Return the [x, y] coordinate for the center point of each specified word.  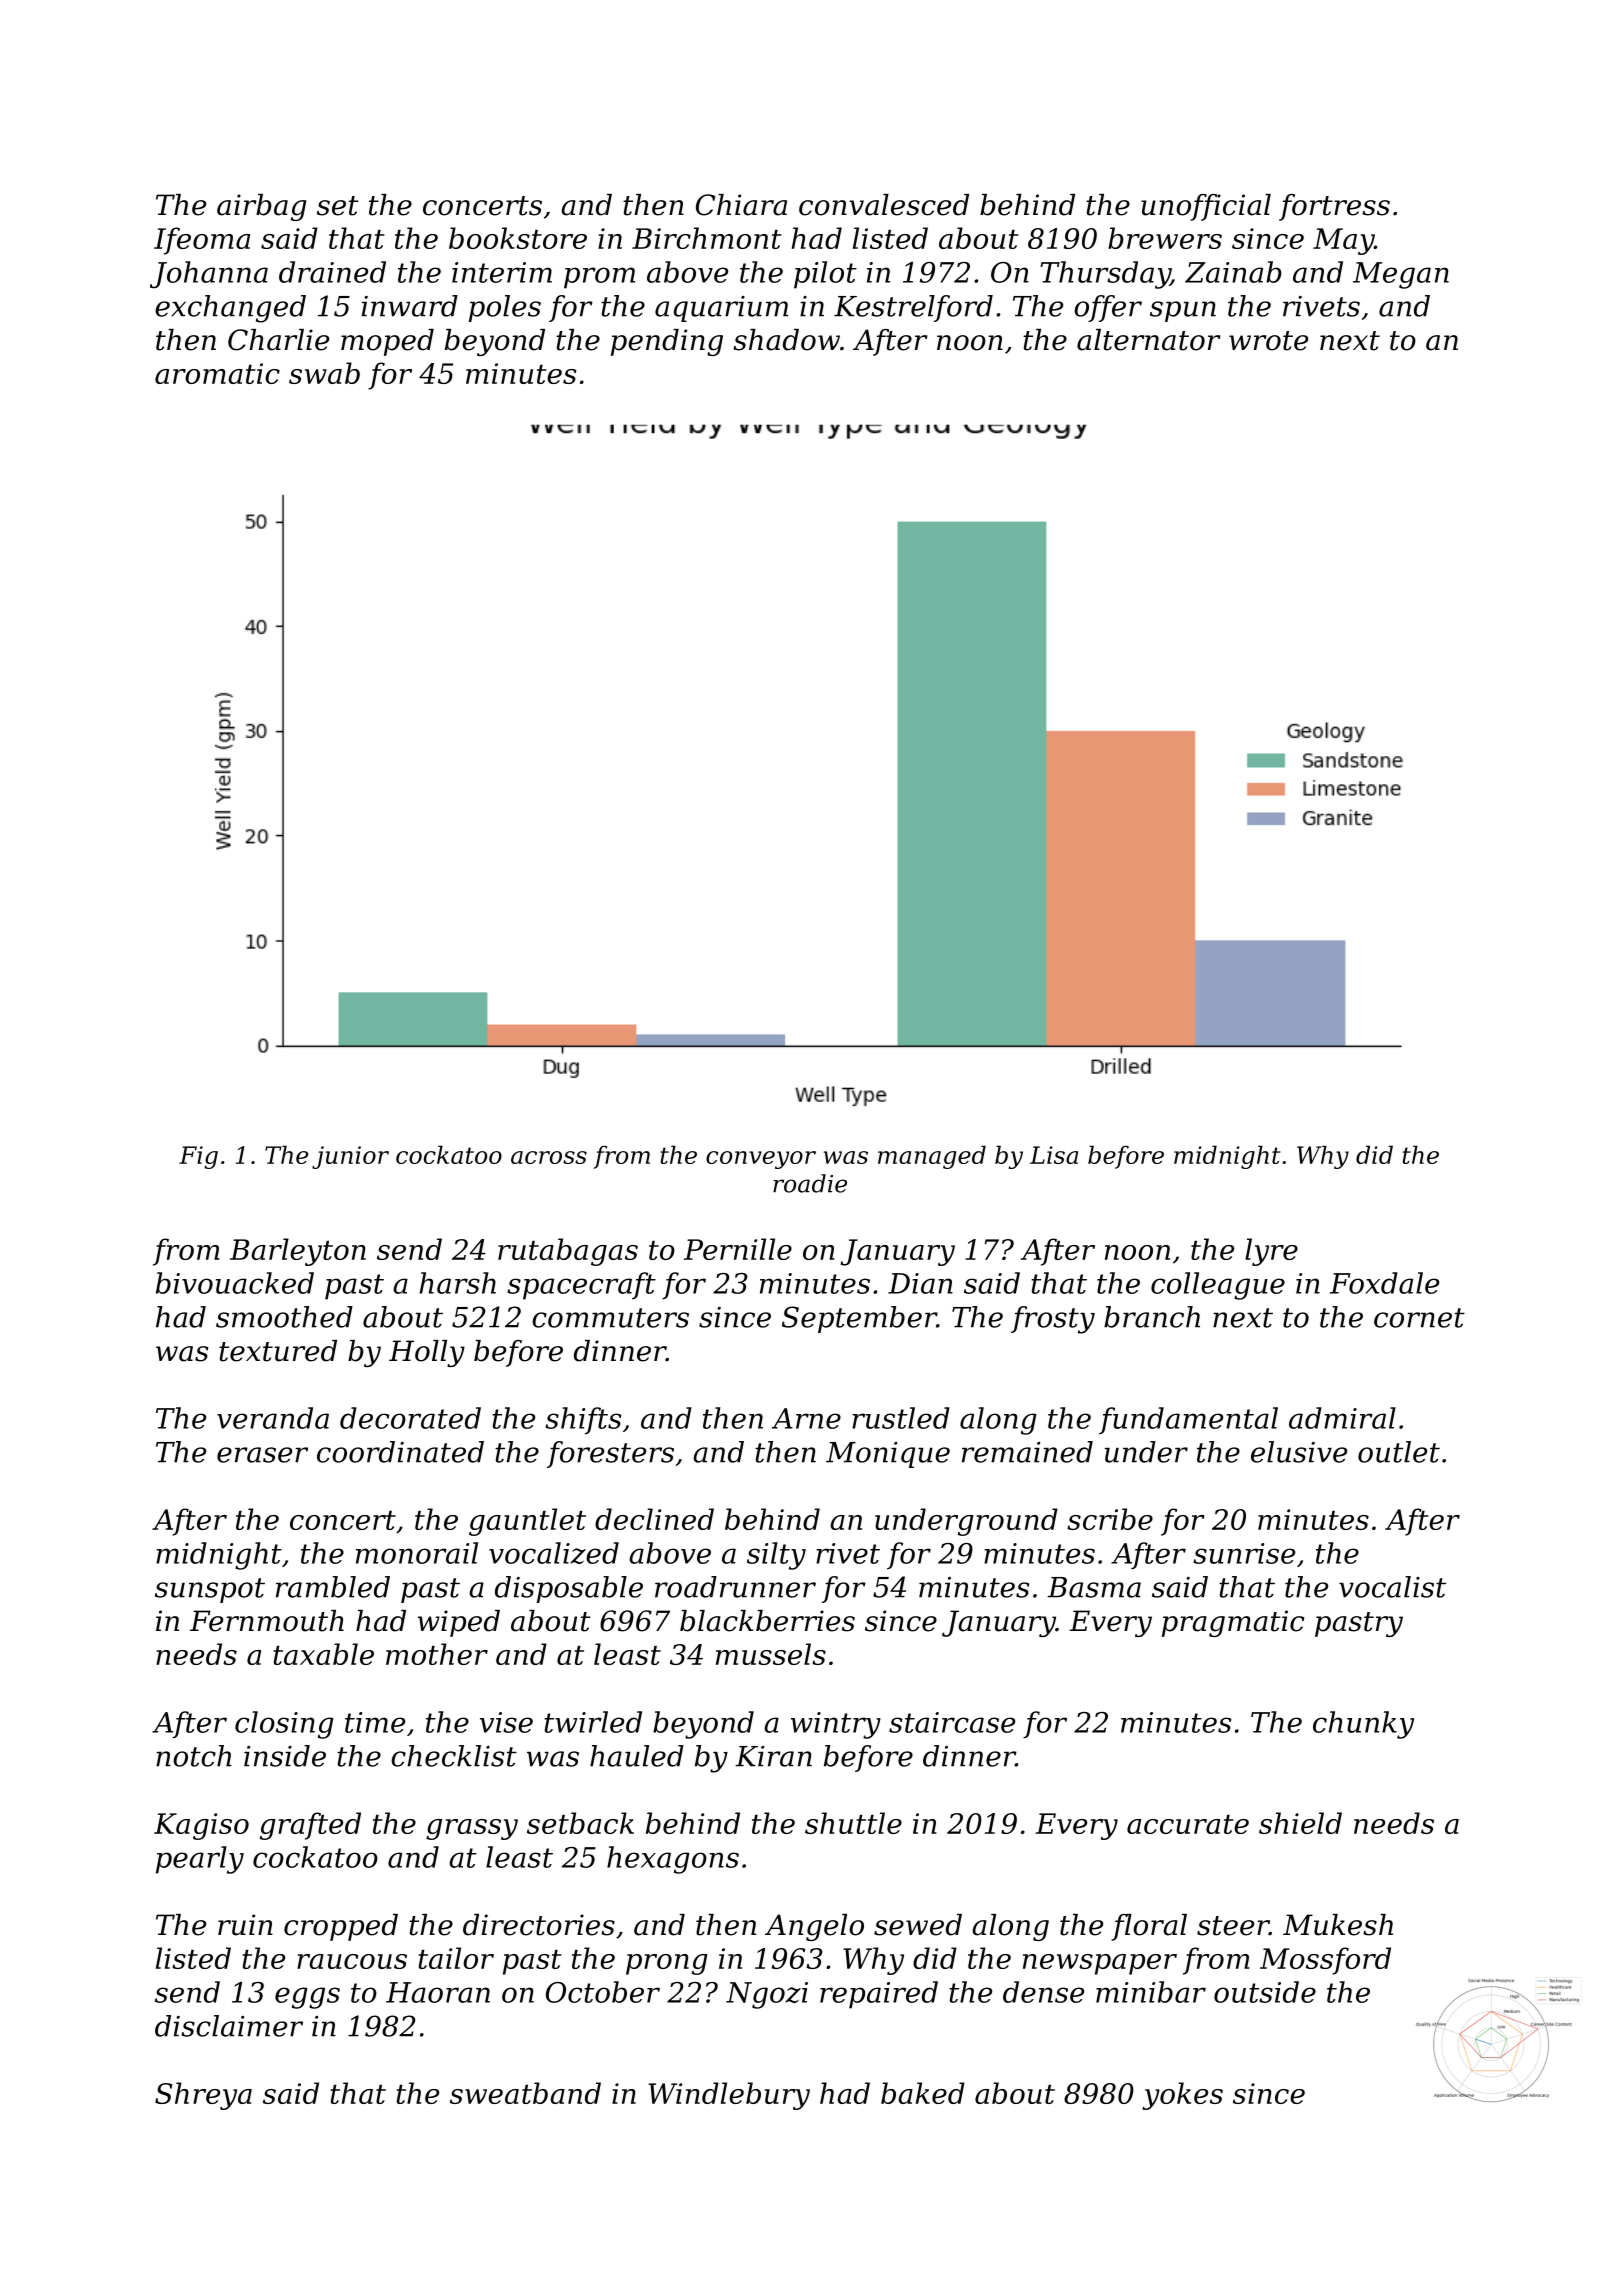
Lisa [1054, 1155]
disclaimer [229, 2026]
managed [932, 1157]
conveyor [761, 1160]
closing [284, 1725]
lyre [1271, 1252]
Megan [1401, 275]
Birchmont [707, 238]
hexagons [673, 1860]
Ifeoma [202, 241]
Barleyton [298, 1252]
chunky [1363, 1725]
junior [350, 1157]
